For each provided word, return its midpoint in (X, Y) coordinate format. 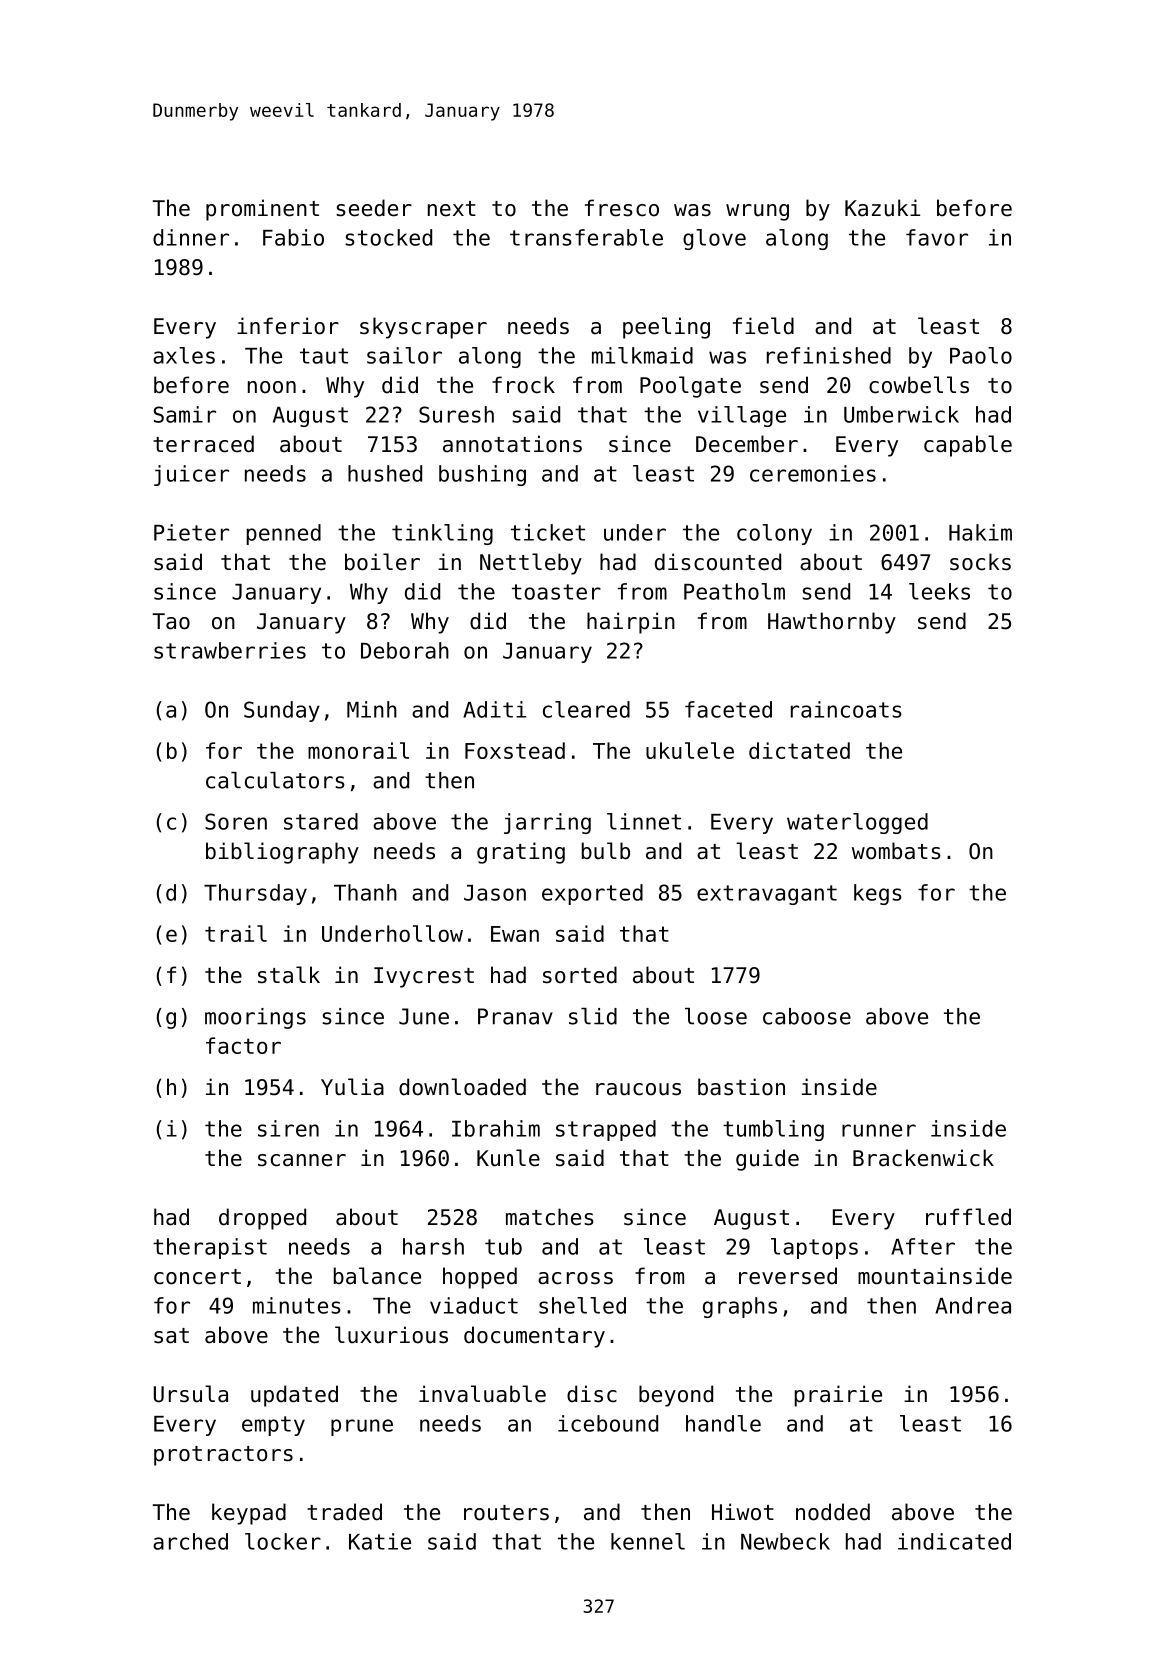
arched (190, 1541)
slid (593, 1016)
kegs (878, 894)
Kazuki (882, 208)
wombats (896, 851)
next (452, 209)
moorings (255, 1018)
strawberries (230, 650)
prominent (262, 210)
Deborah (405, 650)
